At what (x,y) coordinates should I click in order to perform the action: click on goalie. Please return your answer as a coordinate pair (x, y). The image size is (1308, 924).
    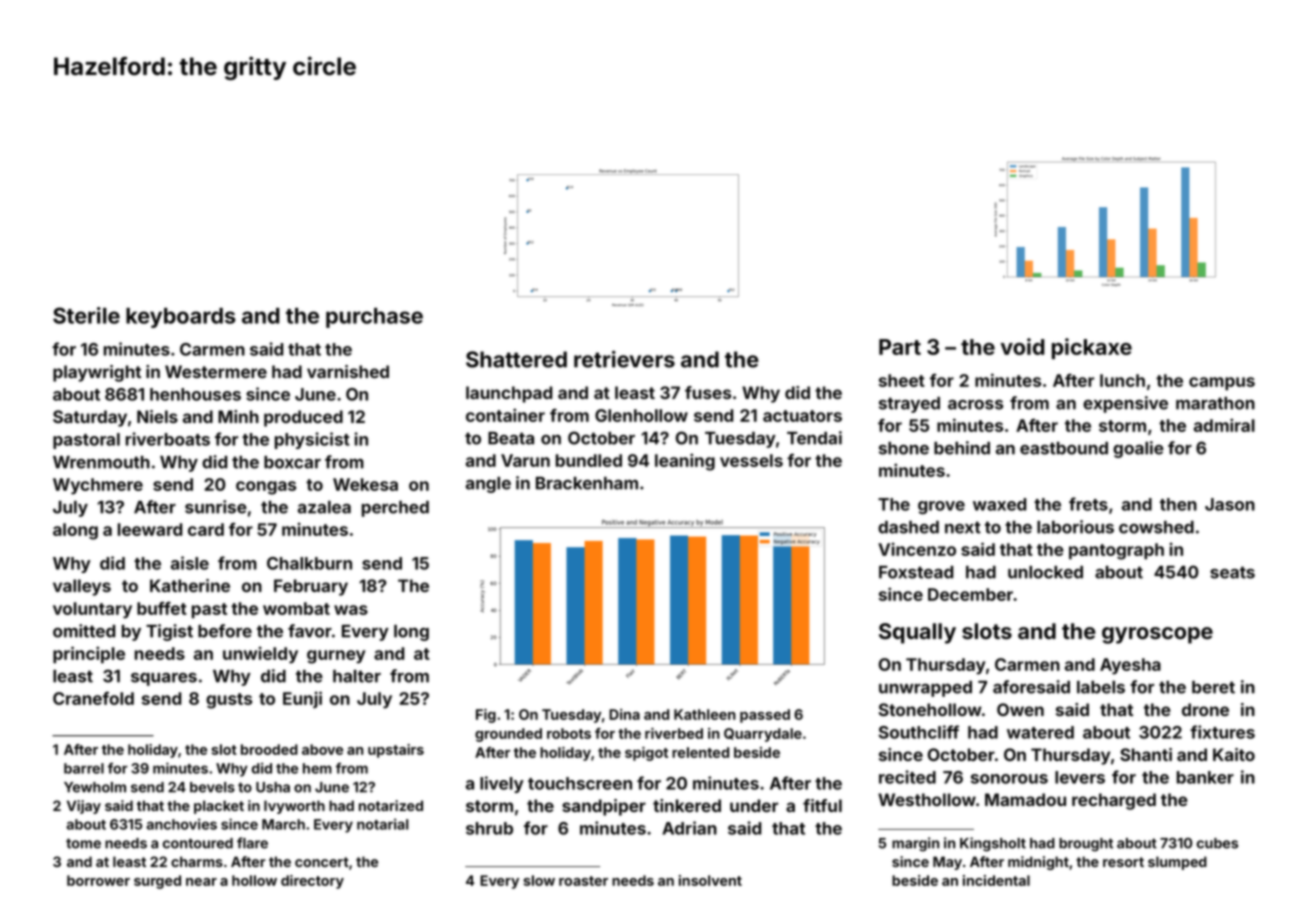
    Looking at the image, I should click on (1138, 449).
